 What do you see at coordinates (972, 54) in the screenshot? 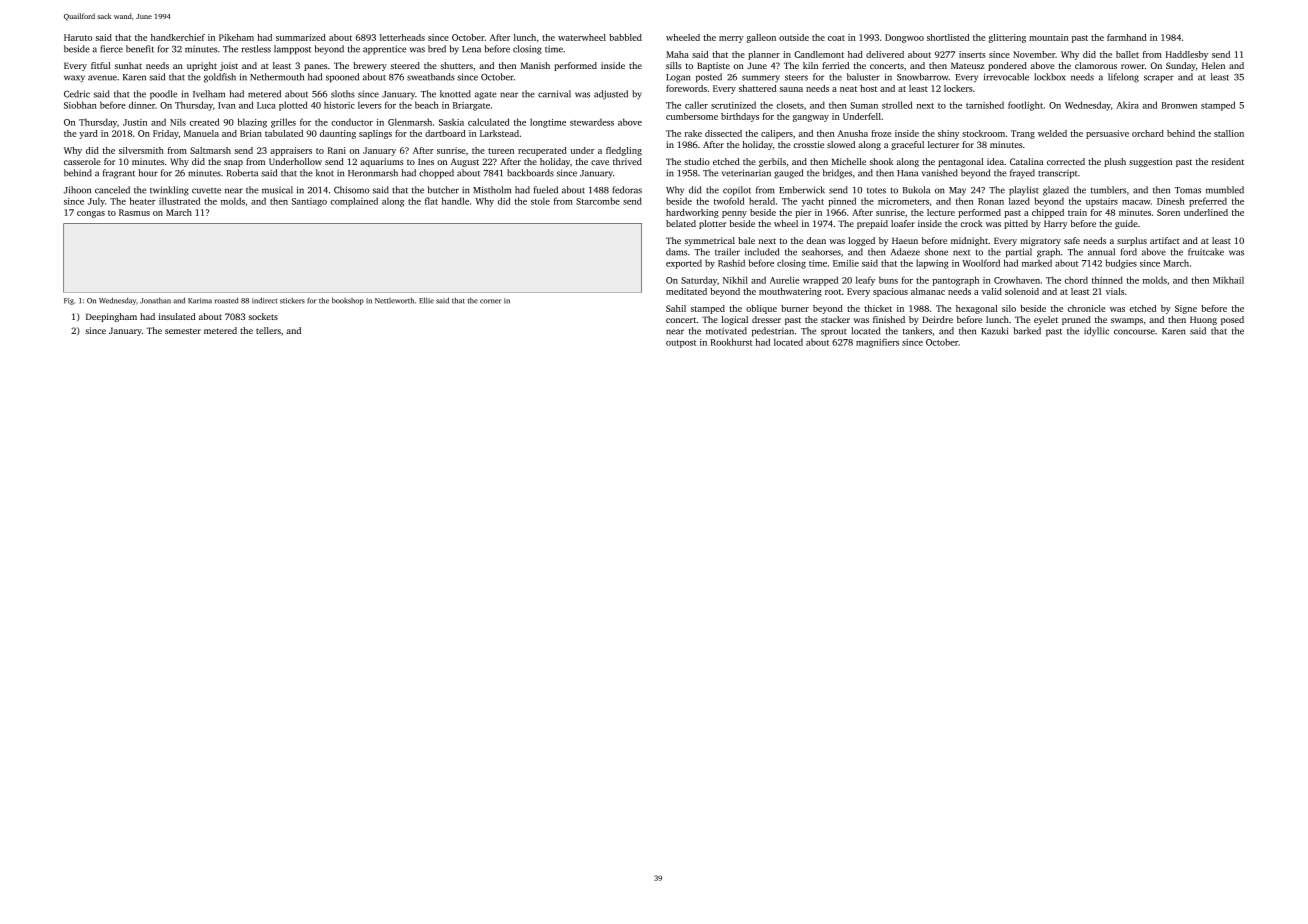
I see `inserts` at bounding box center [972, 54].
